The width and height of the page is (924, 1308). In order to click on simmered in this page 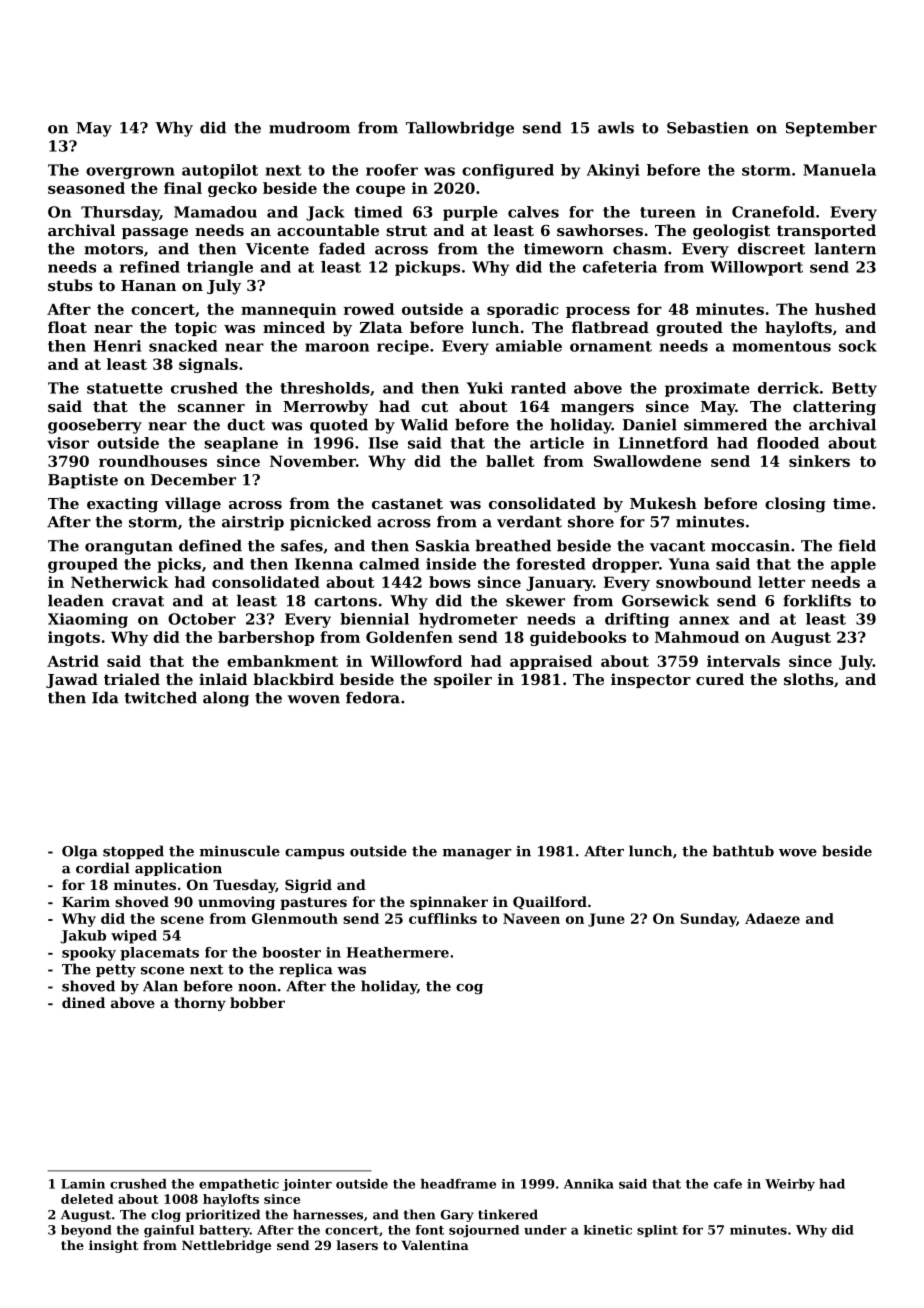, I will do `click(725, 424)`.
